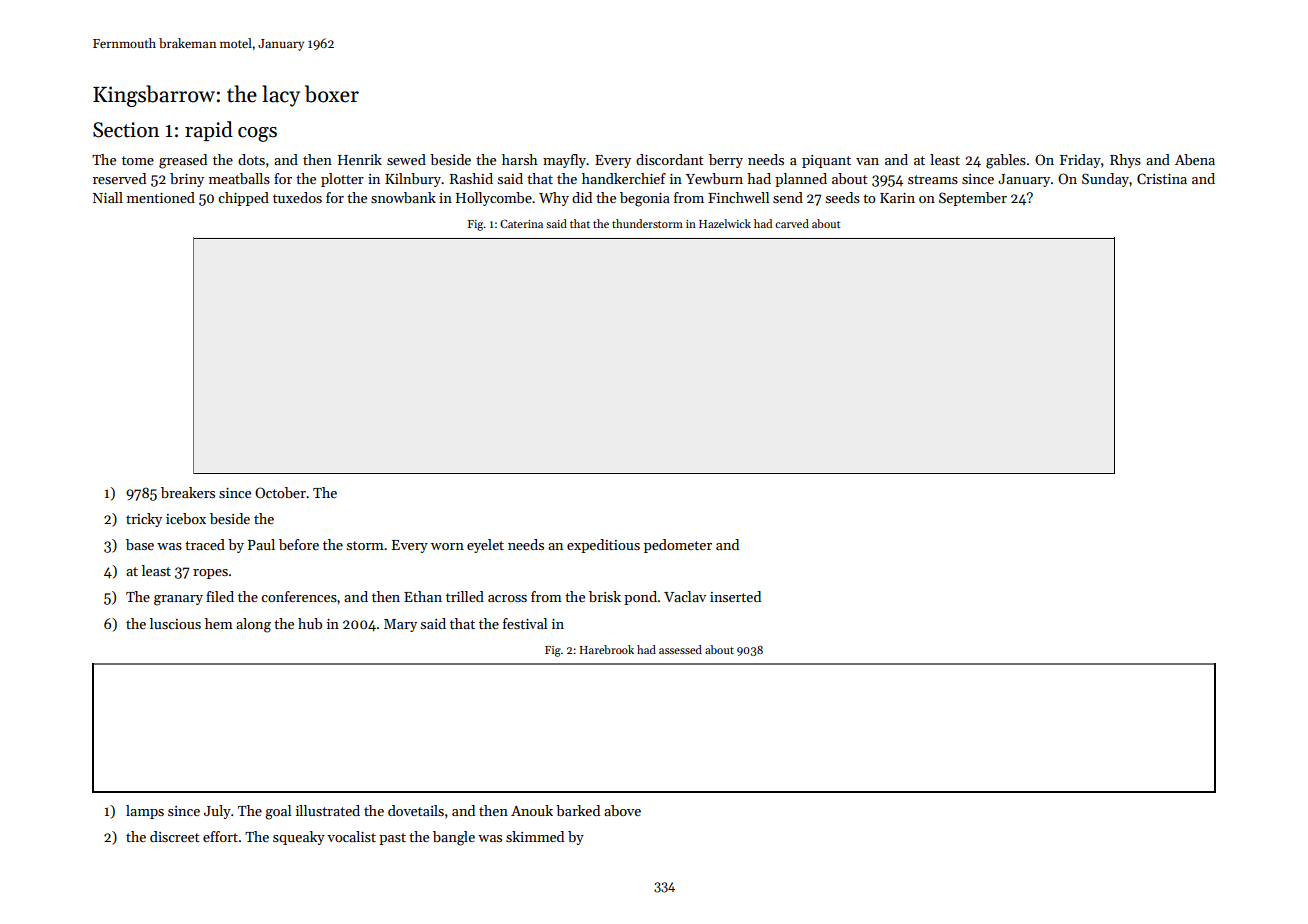  I want to click on pedometer, so click(678, 546).
